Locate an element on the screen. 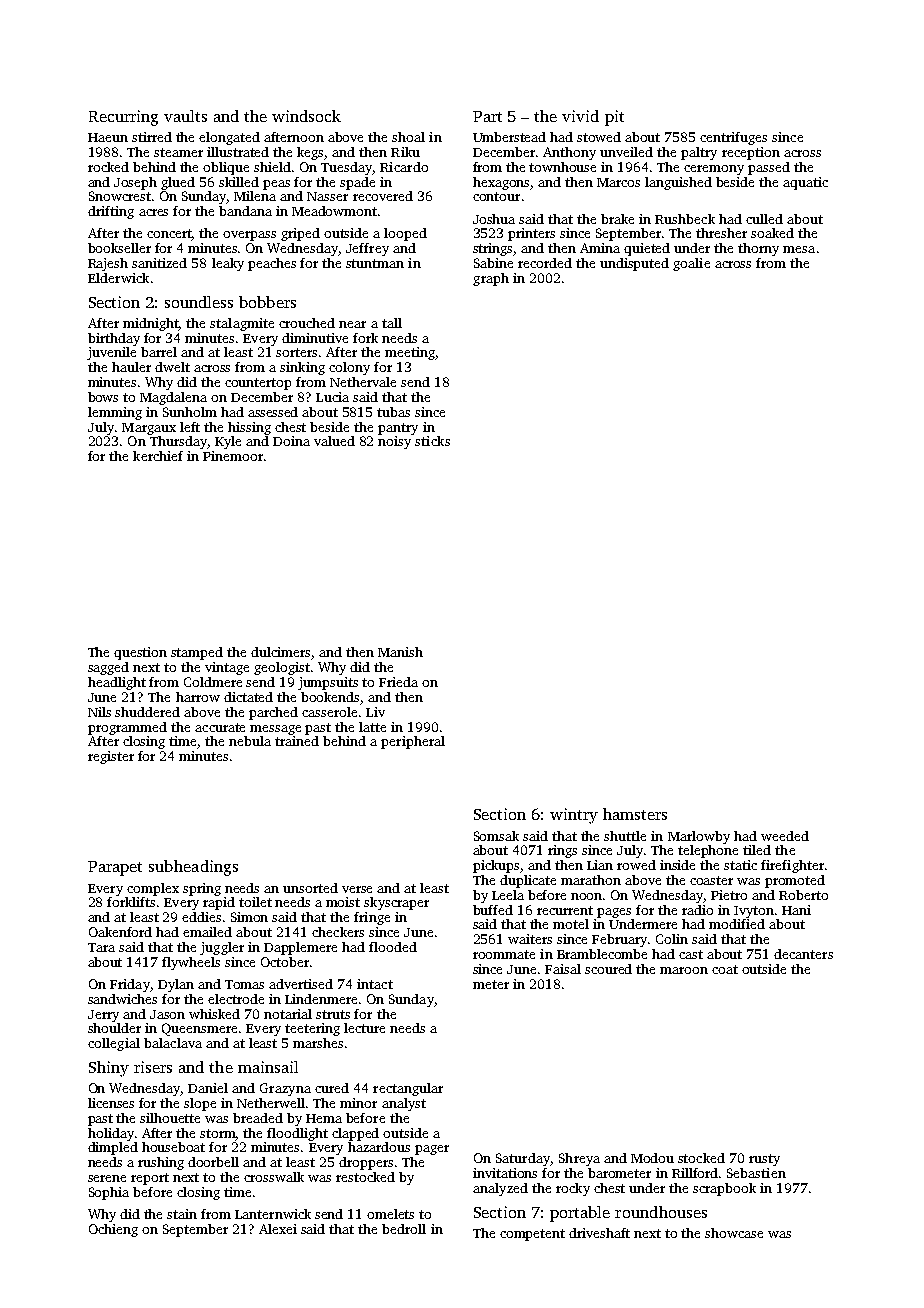 The image size is (924, 1308). serene is located at coordinates (107, 1178).
